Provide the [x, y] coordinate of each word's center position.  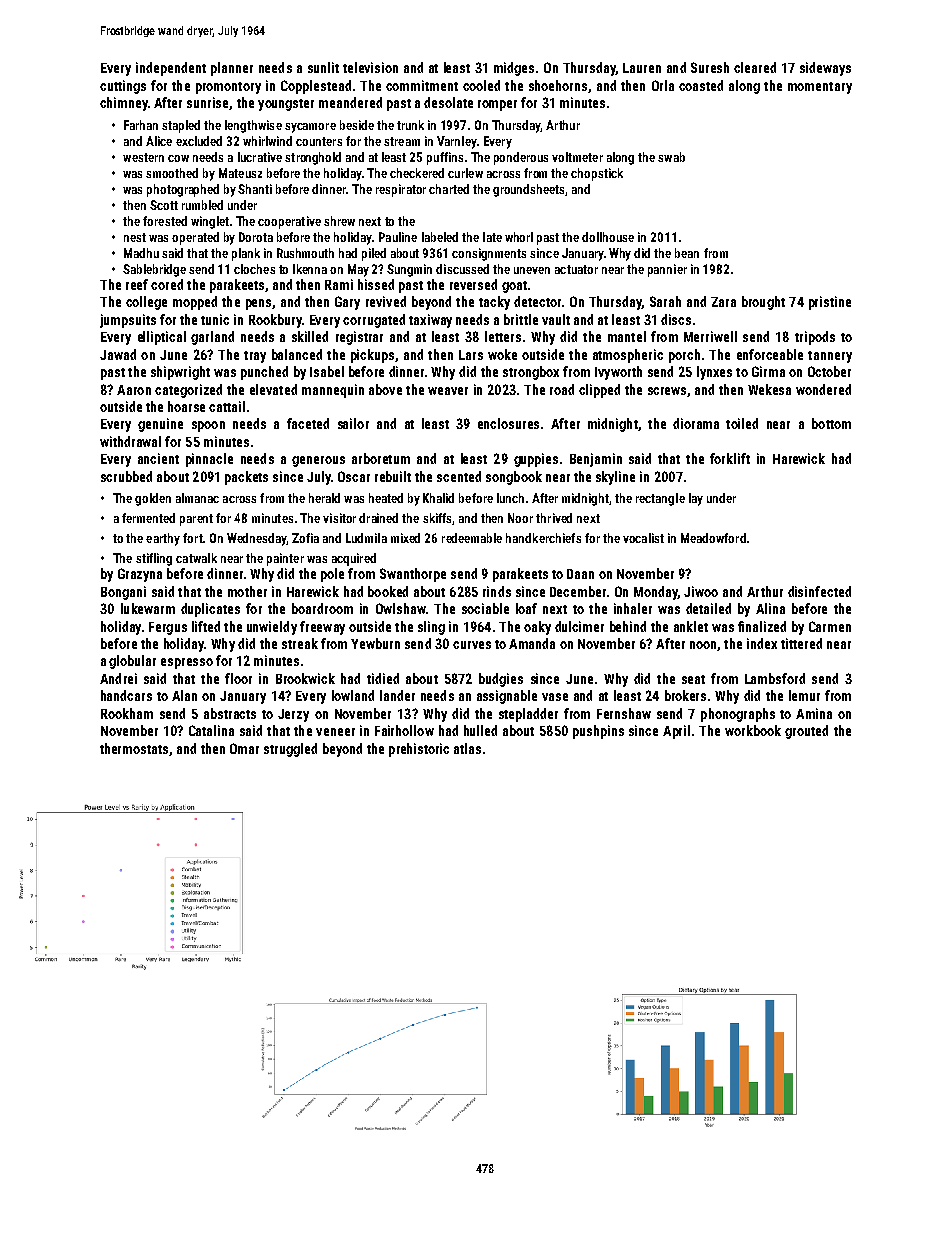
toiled [742, 423]
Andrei [118, 678]
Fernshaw [624, 713]
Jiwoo [701, 591]
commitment [422, 85]
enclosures [508, 423]
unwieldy [272, 628]
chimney [124, 104]
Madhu [141, 253]
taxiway [430, 321]
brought [763, 303]
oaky [537, 628]
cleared [755, 67]
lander [397, 695]
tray [255, 357]
